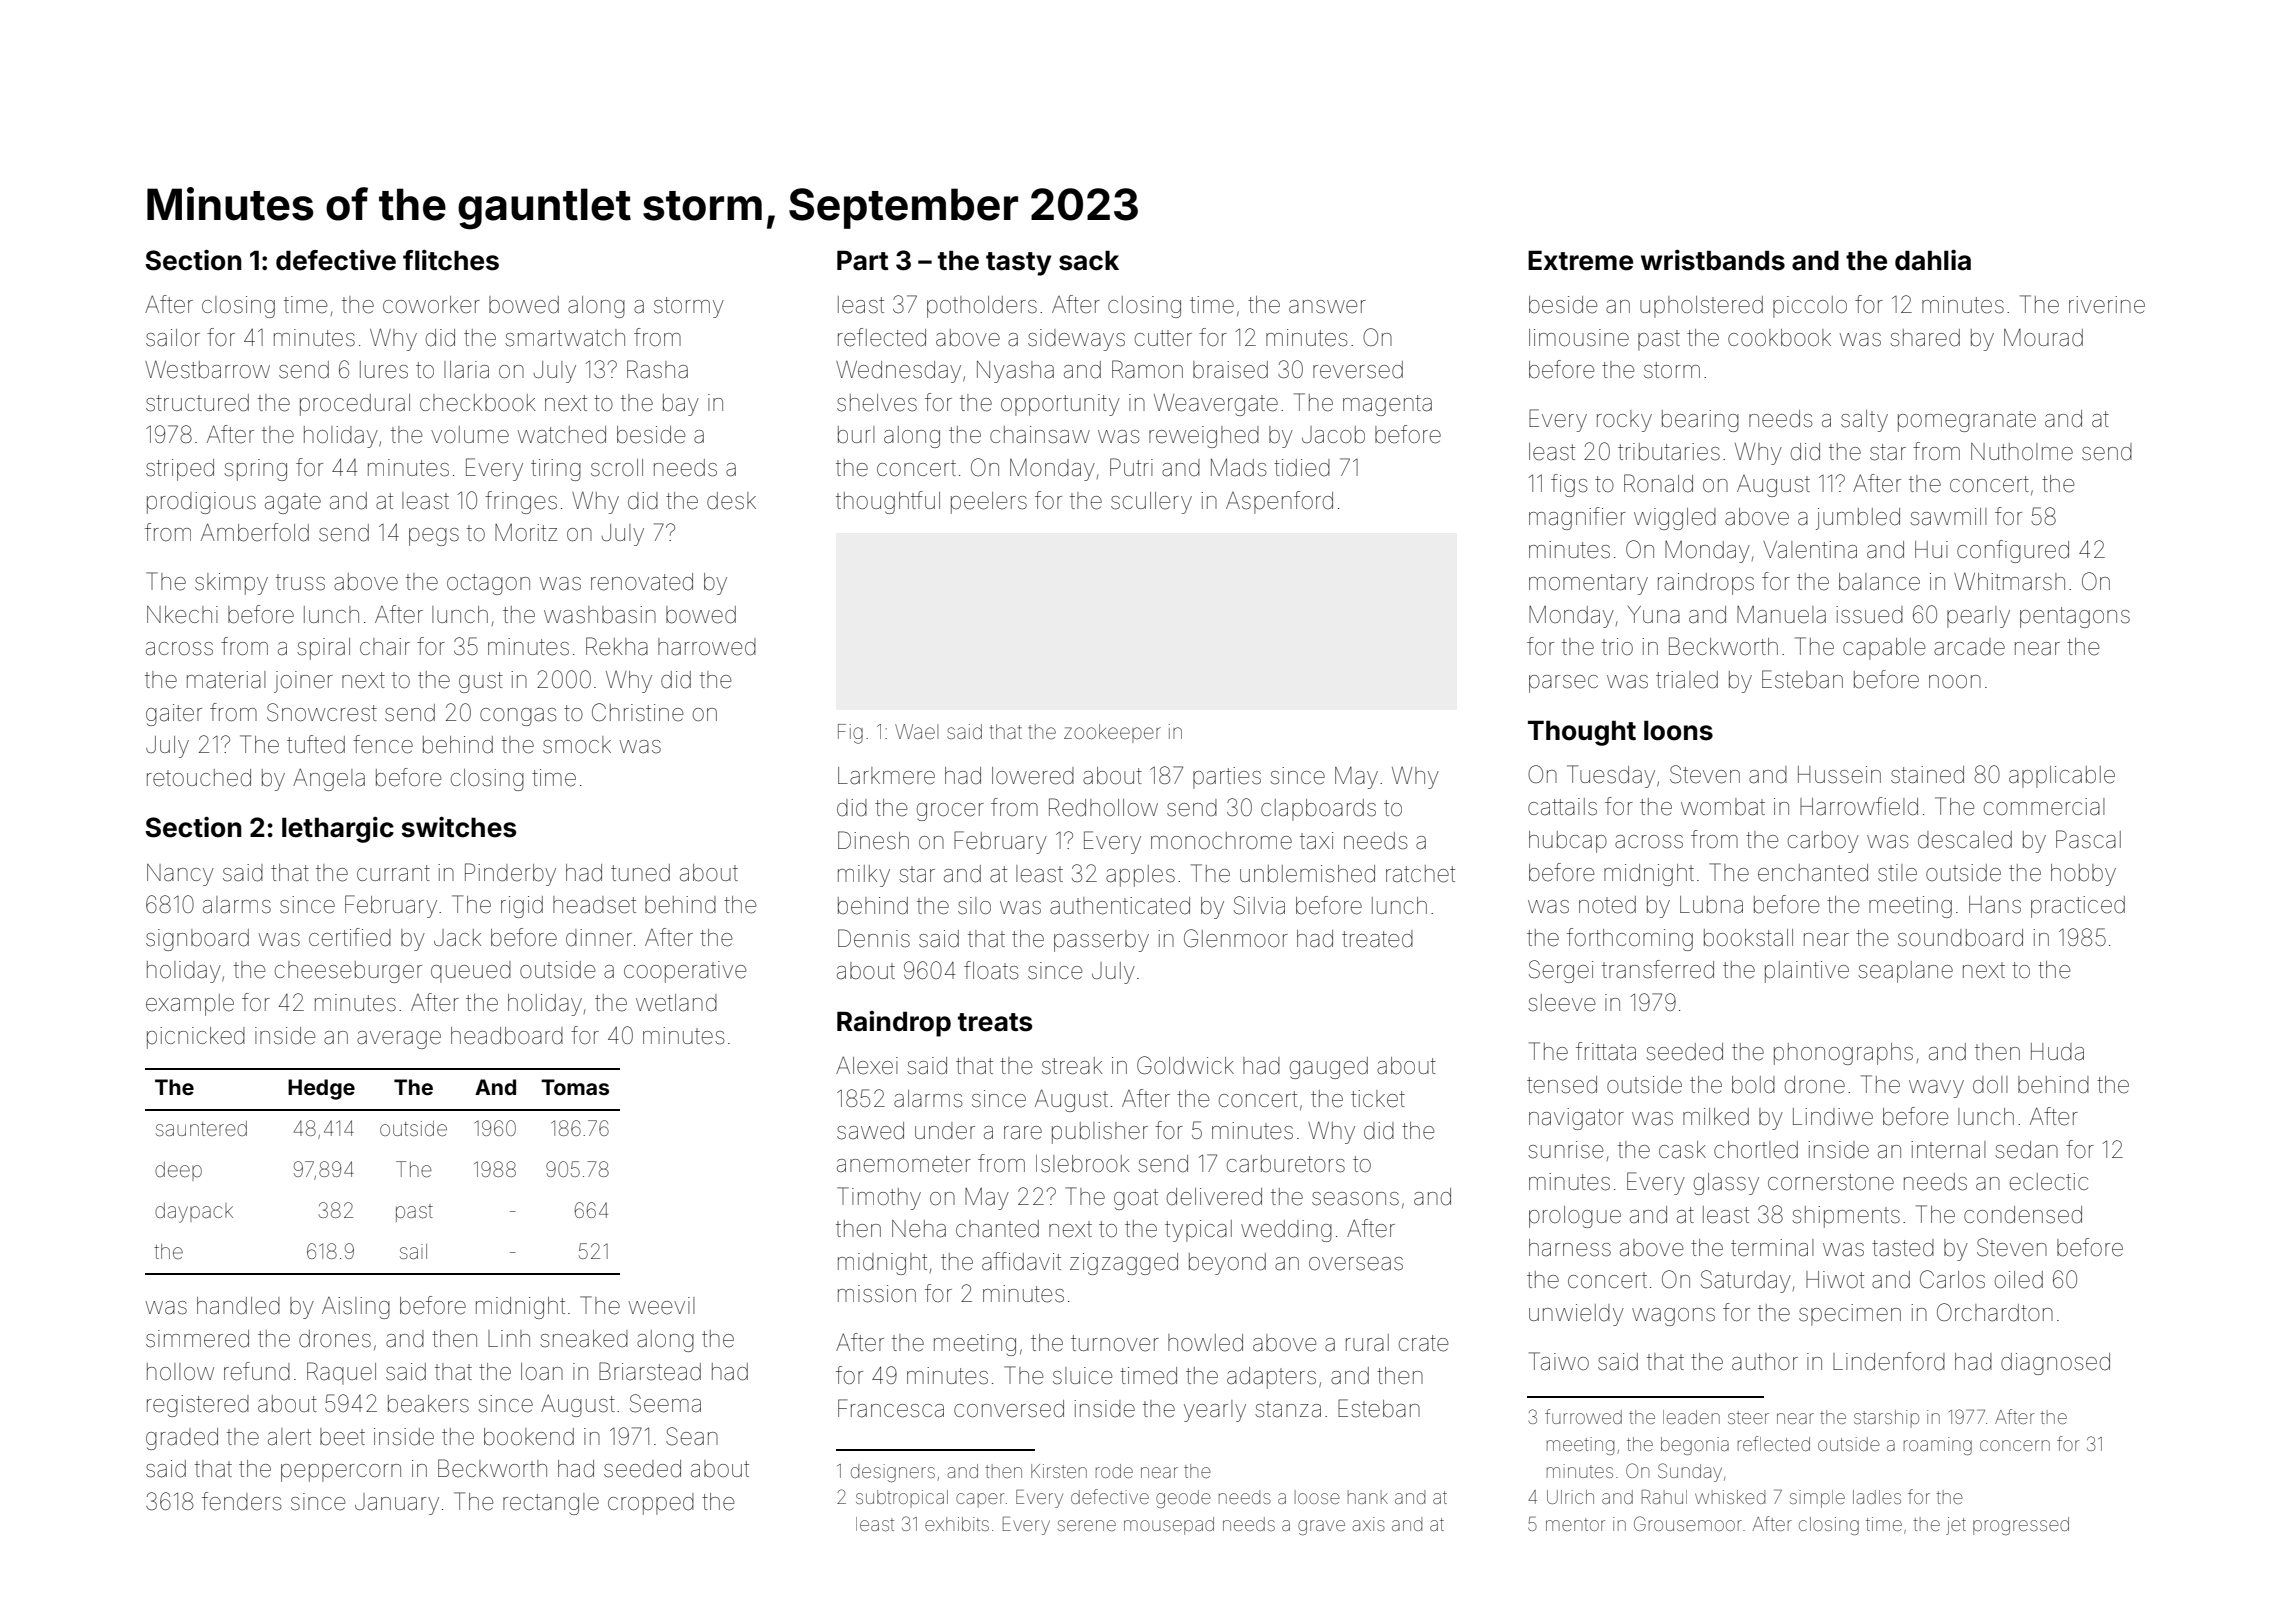  I want to click on stile, so click(1897, 873).
